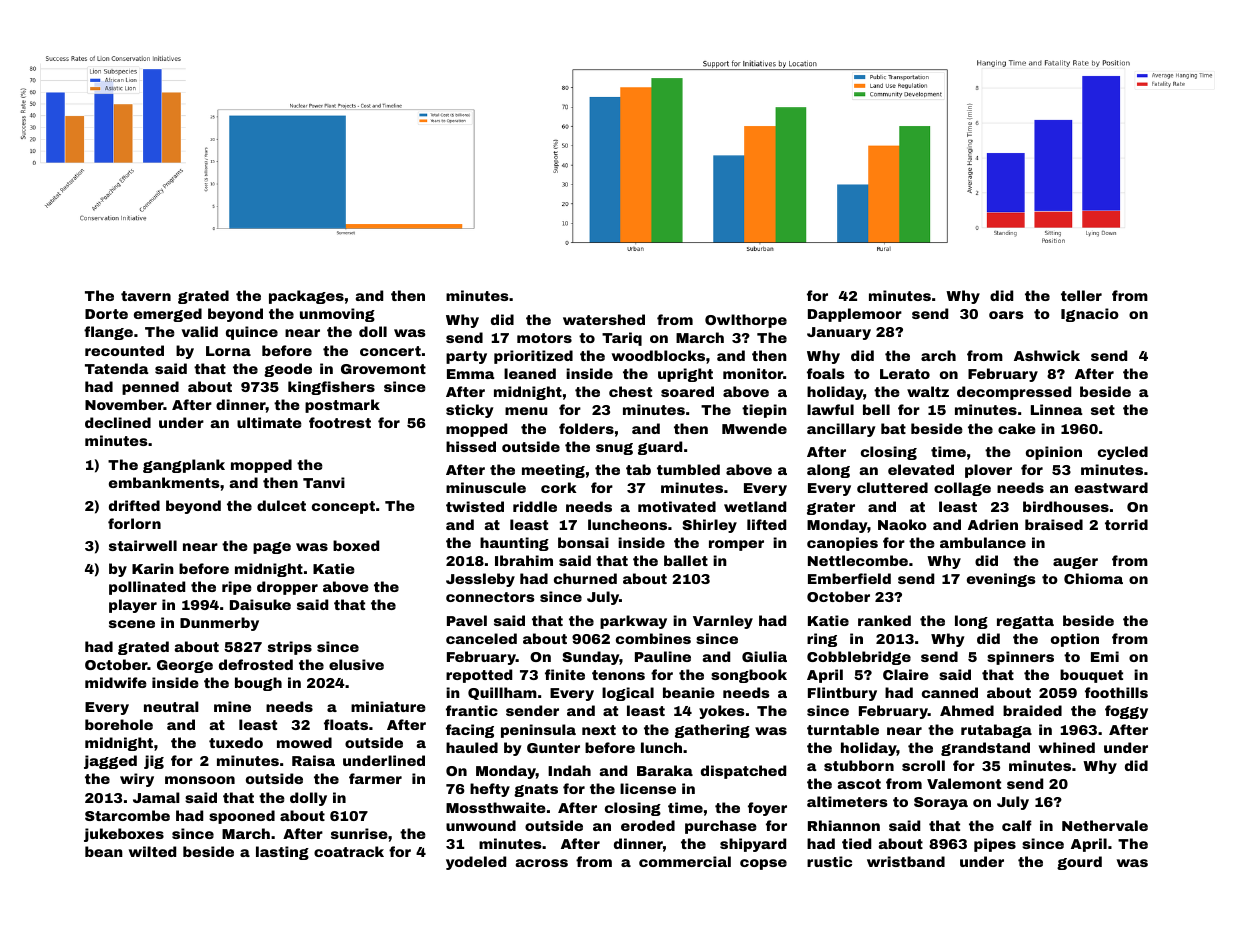 The height and width of the screenshot is (952, 1233). I want to click on concept, so click(343, 507).
